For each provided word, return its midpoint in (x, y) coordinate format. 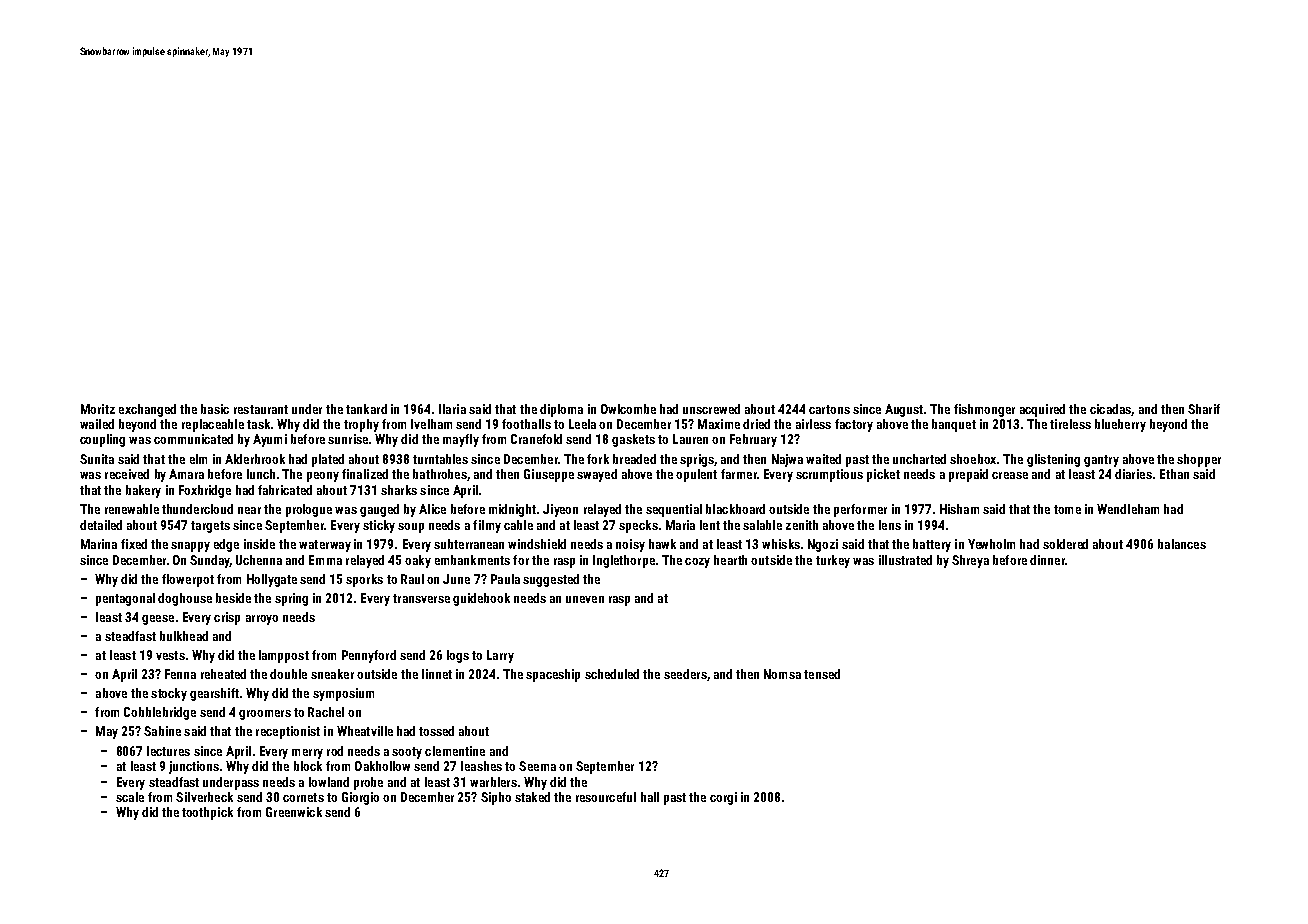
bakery (143, 491)
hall (650, 797)
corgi (723, 798)
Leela (582, 424)
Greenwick (294, 812)
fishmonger (984, 410)
